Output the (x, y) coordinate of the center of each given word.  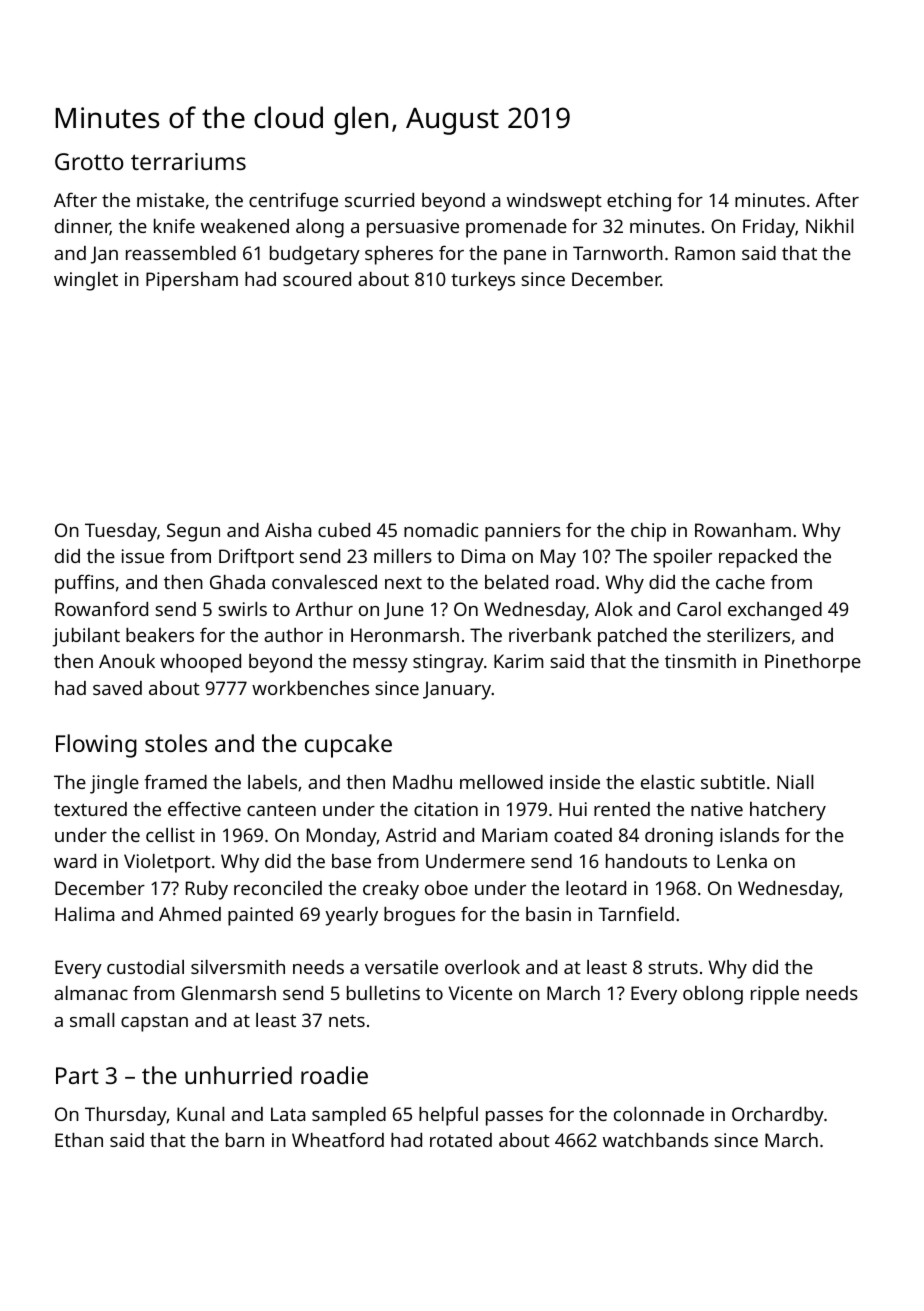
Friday (769, 228)
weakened (245, 226)
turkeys (483, 281)
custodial (145, 967)
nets (347, 1020)
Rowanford (101, 608)
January (457, 690)
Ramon (705, 253)
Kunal (200, 1114)
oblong (713, 995)
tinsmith (700, 661)
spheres (399, 255)
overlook (482, 967)
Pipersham (192, 281)
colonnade (659, 1114)
